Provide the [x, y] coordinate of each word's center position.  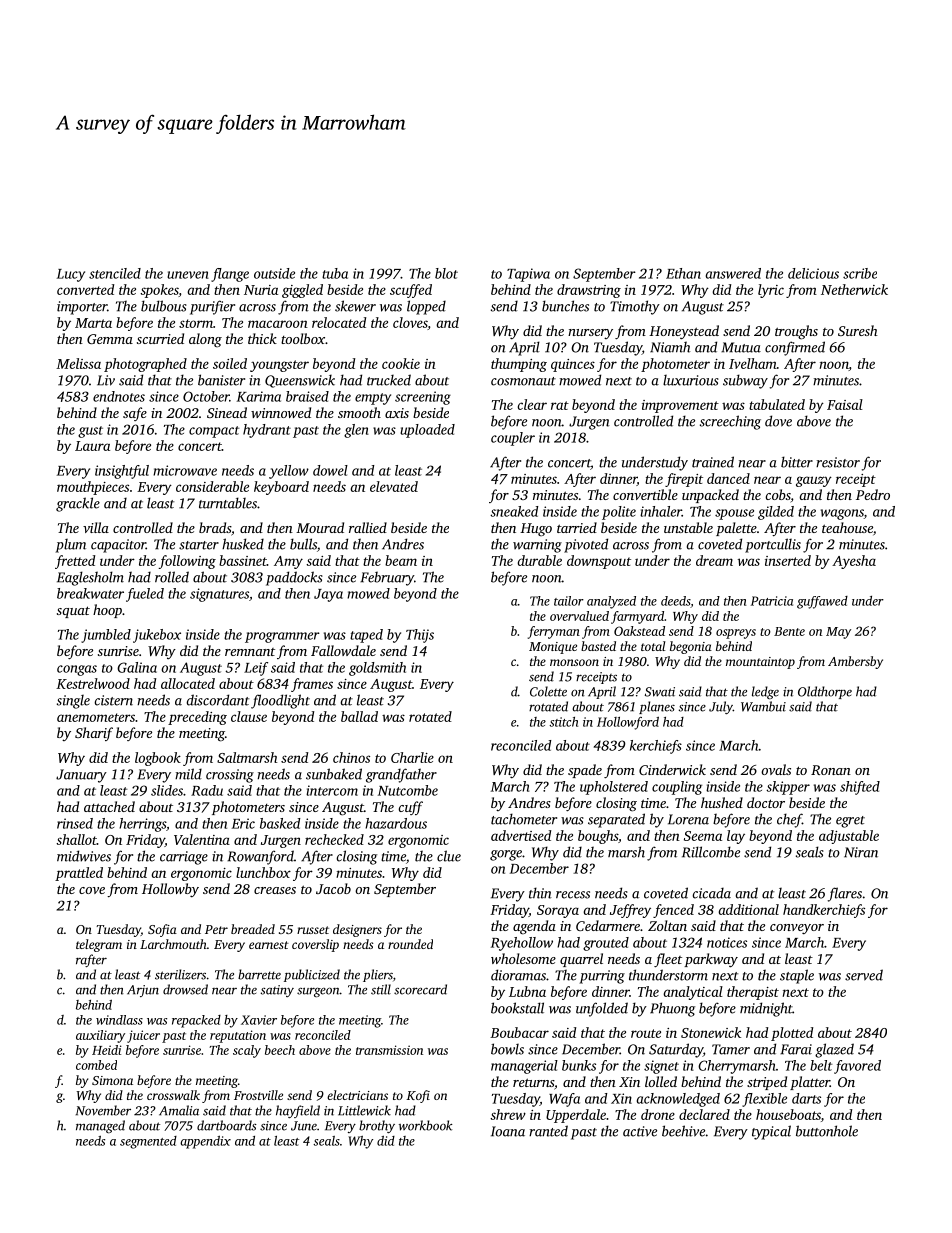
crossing [230, 776]
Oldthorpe [825, 692]
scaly [247, 1051]
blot [446, 273]
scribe [860, 273]
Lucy [71, 275]
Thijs [420, 636]
